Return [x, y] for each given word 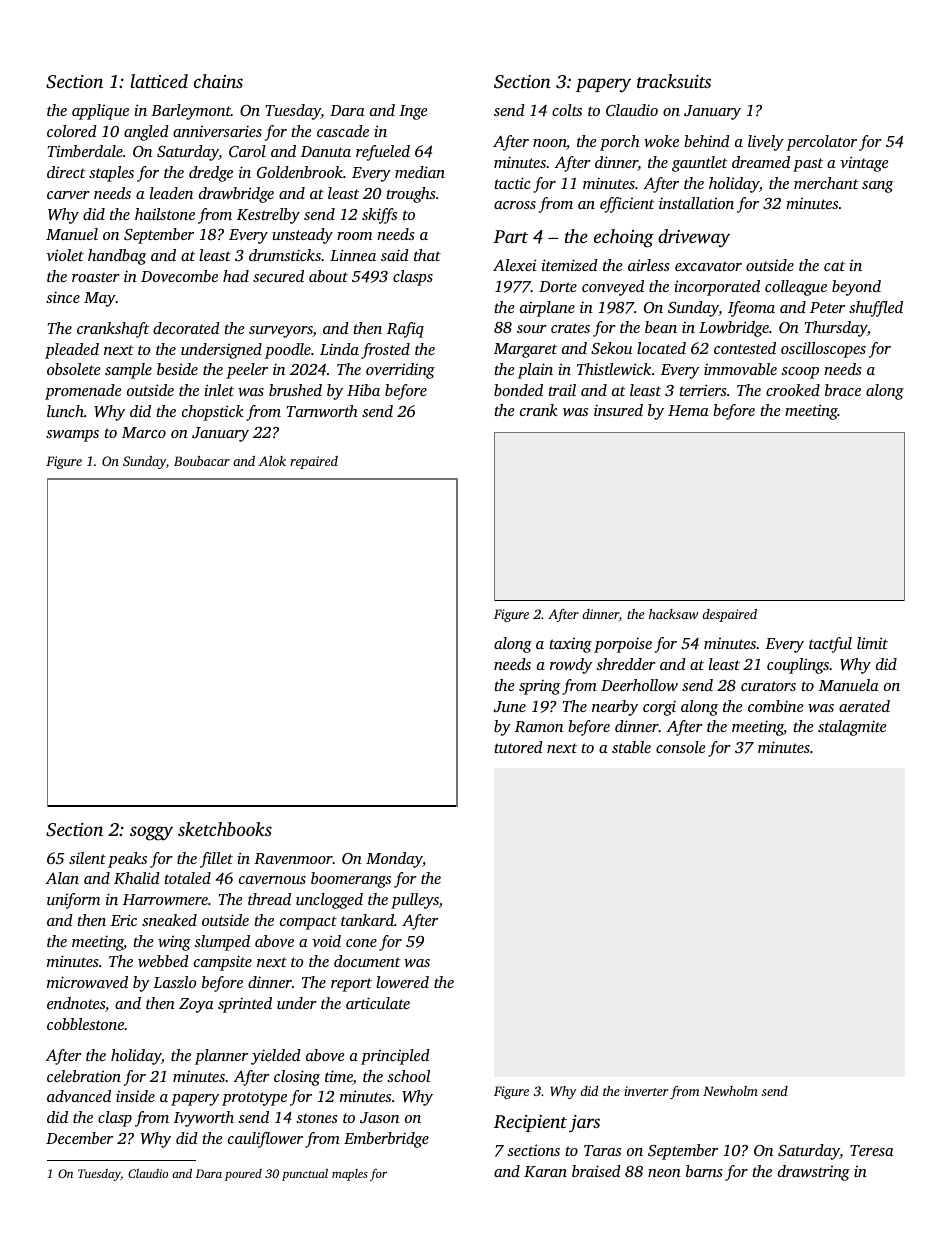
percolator [821, 143]
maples [350, 1175]
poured [243, 1175]
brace [843, 390]
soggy [151, 833]
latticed [159, 81]
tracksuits [674, 81]
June [510, 706]
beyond [856, 288]
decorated [186, 328]
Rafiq [405, 330]
